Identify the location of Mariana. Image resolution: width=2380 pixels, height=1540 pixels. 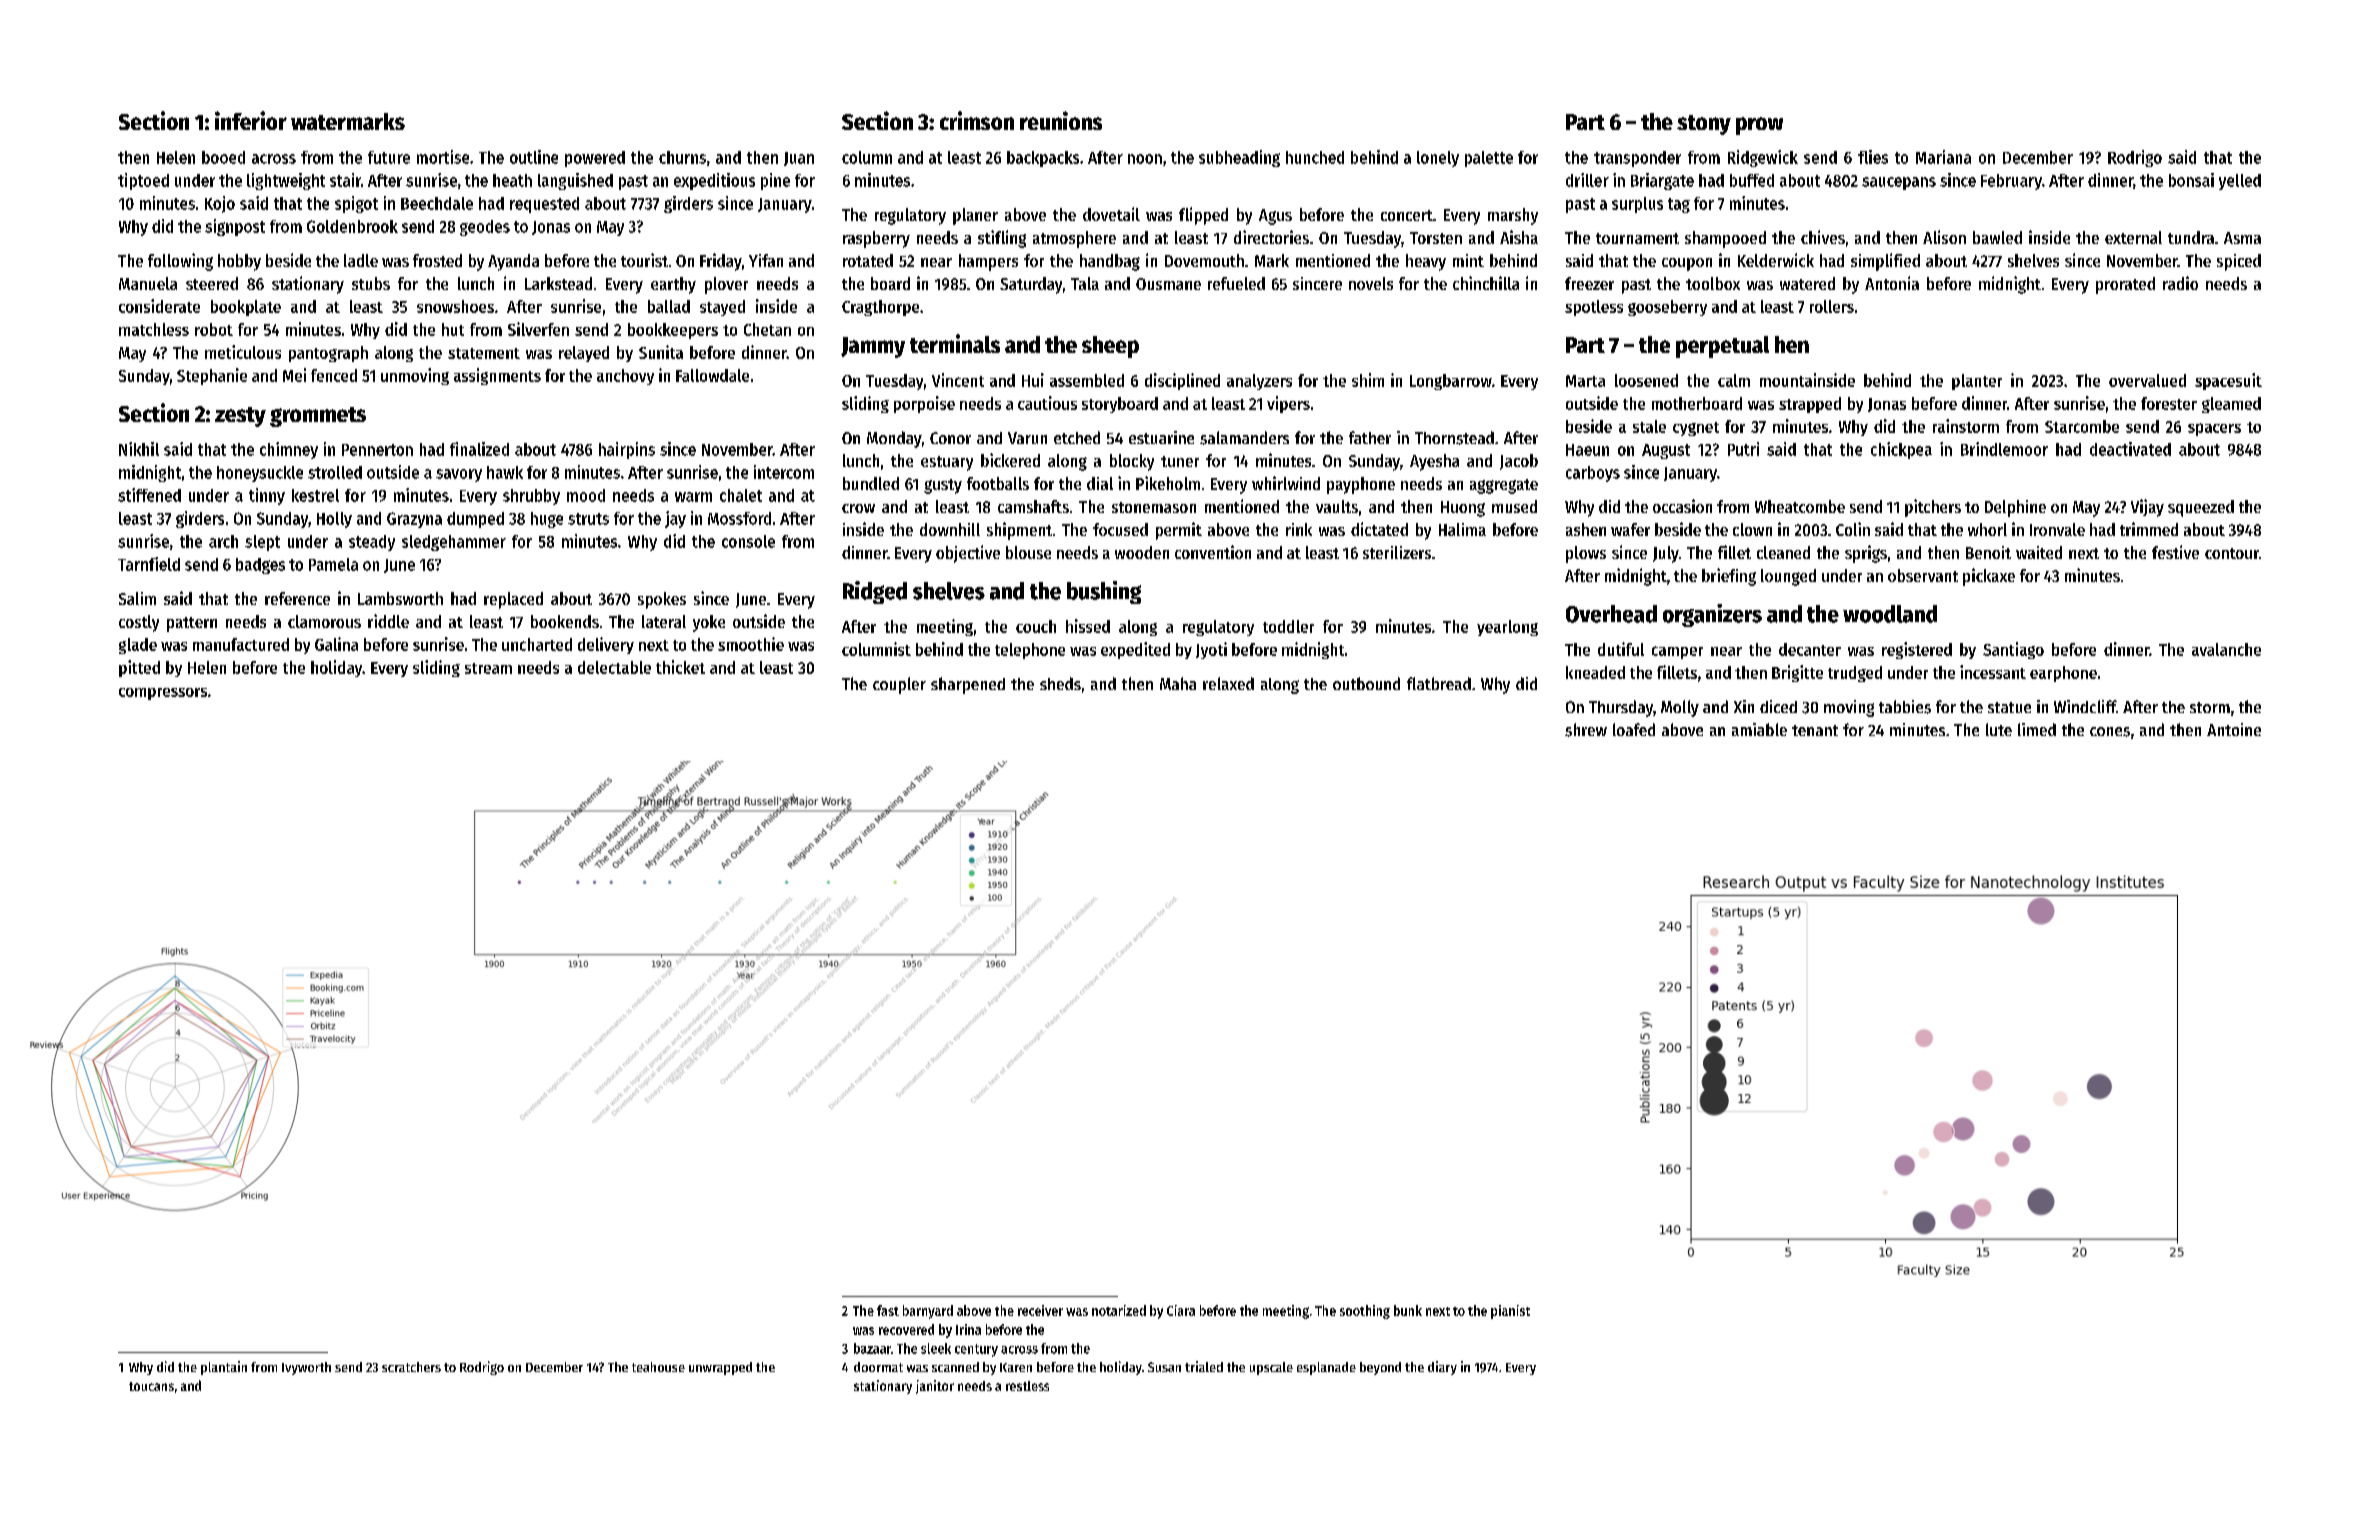
(1943, 157).
